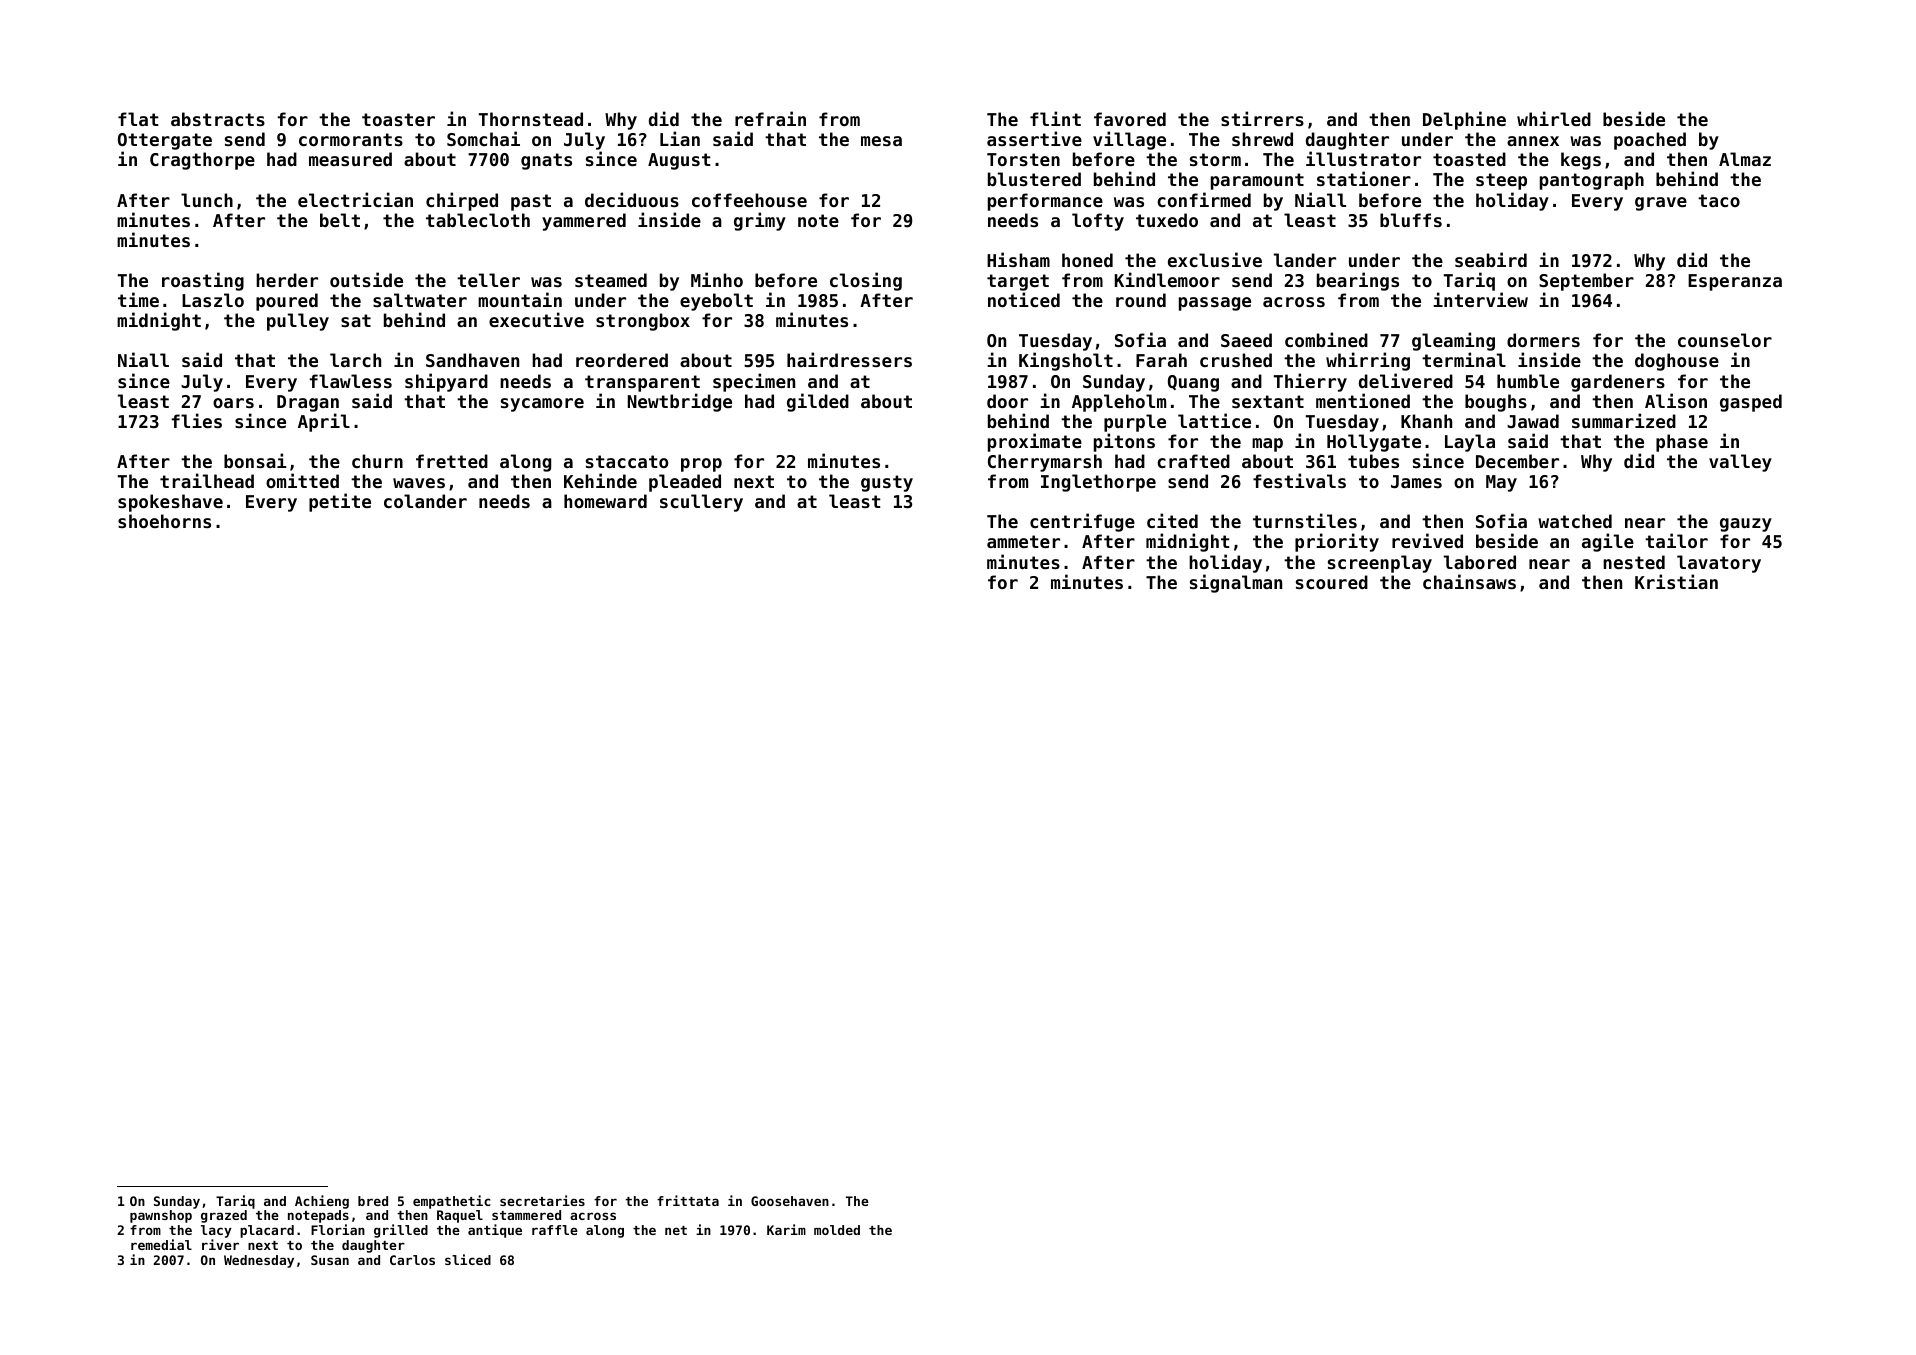 The height and width of the screenshot is (1355, 1916). Describe the element at coordinates (688, 1200) in the screenshot. I see `frittata` at that location.
